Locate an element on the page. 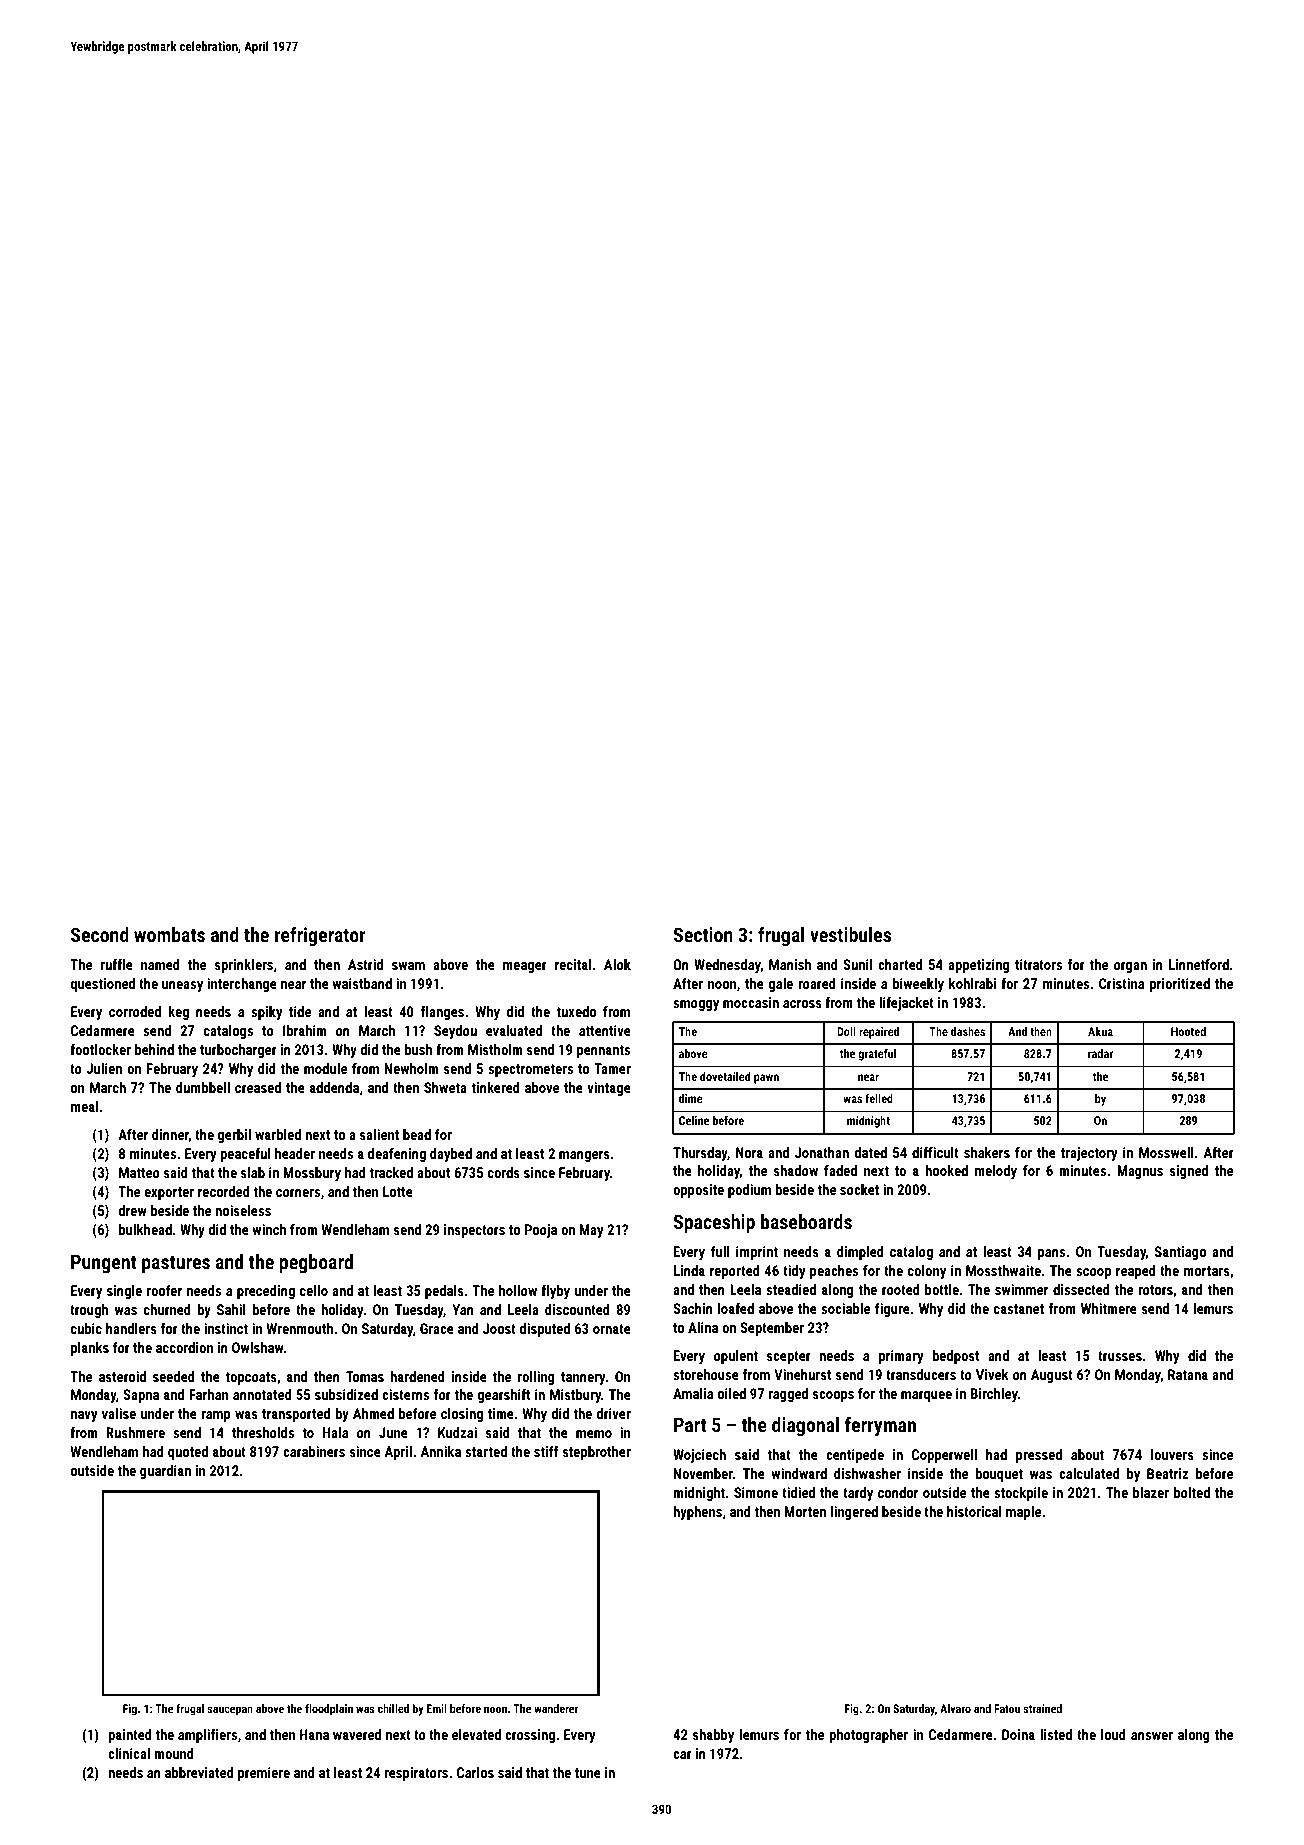 The height and width of the image is (1845, 1304). meal is located at coordinates (84, 1106).
